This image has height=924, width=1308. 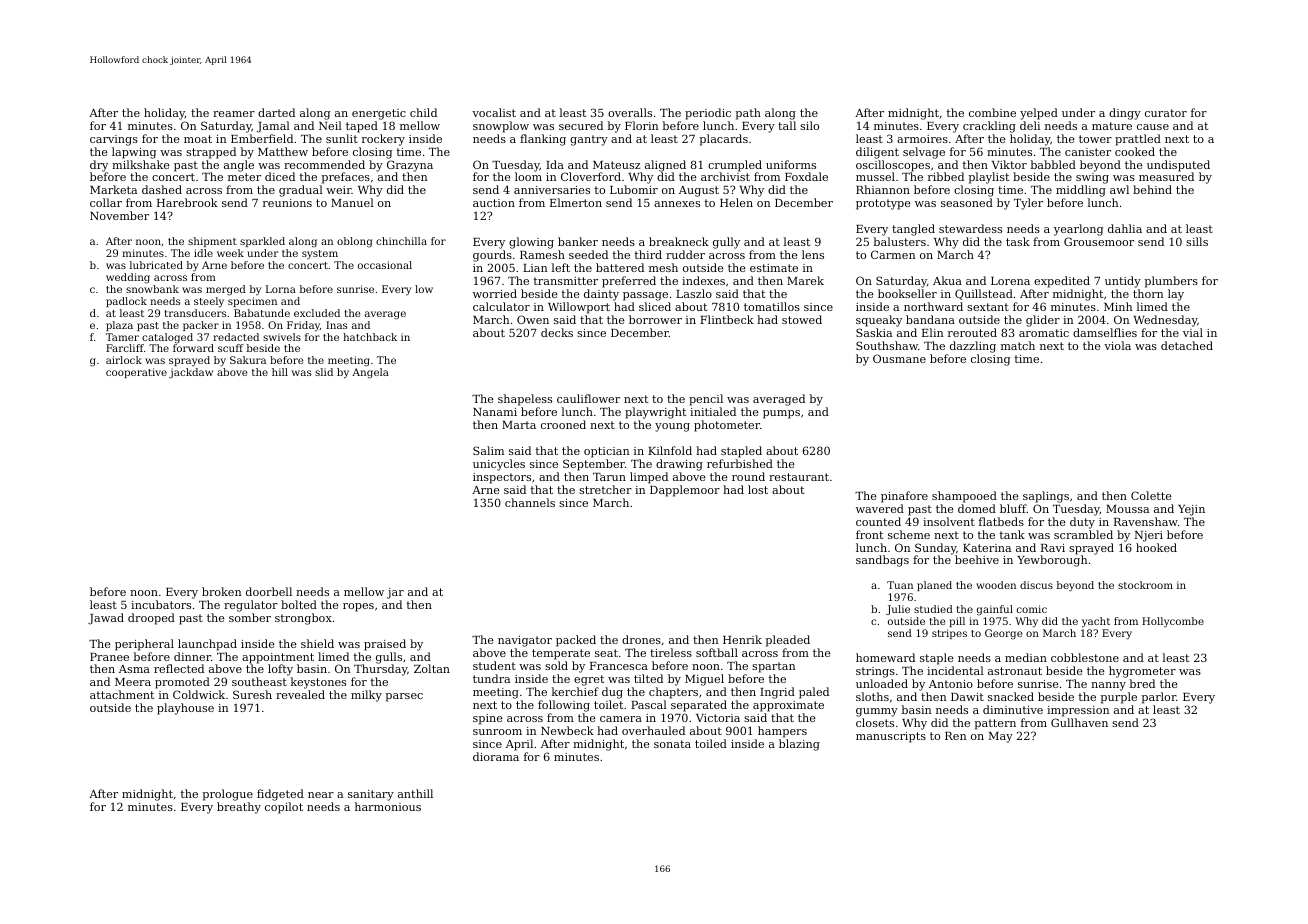 What do you see at coordinates (388, 806) in the image?
I see `harmonious` at bounding box center [388, 806].
